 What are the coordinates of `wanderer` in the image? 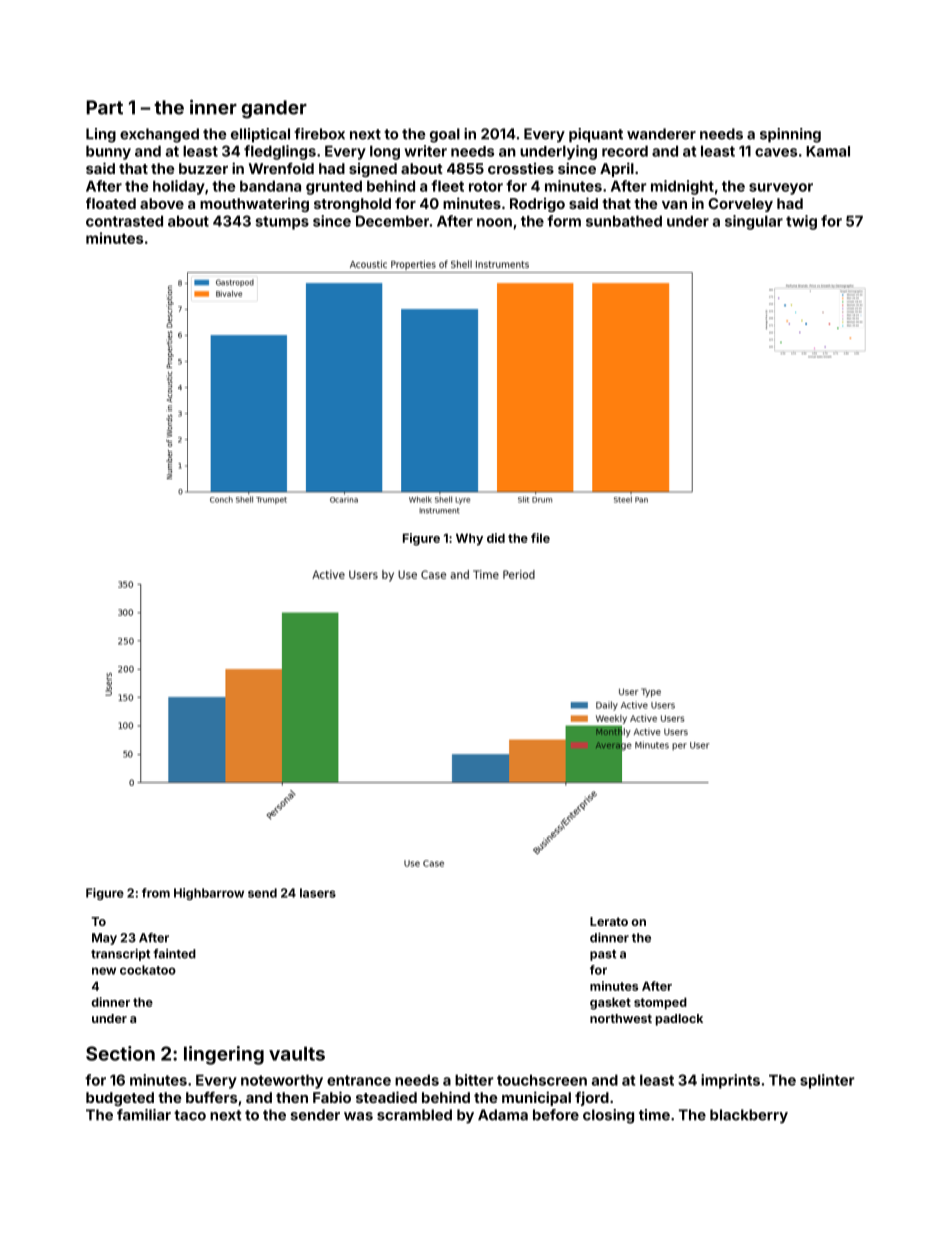 It's located at (661, 134).
